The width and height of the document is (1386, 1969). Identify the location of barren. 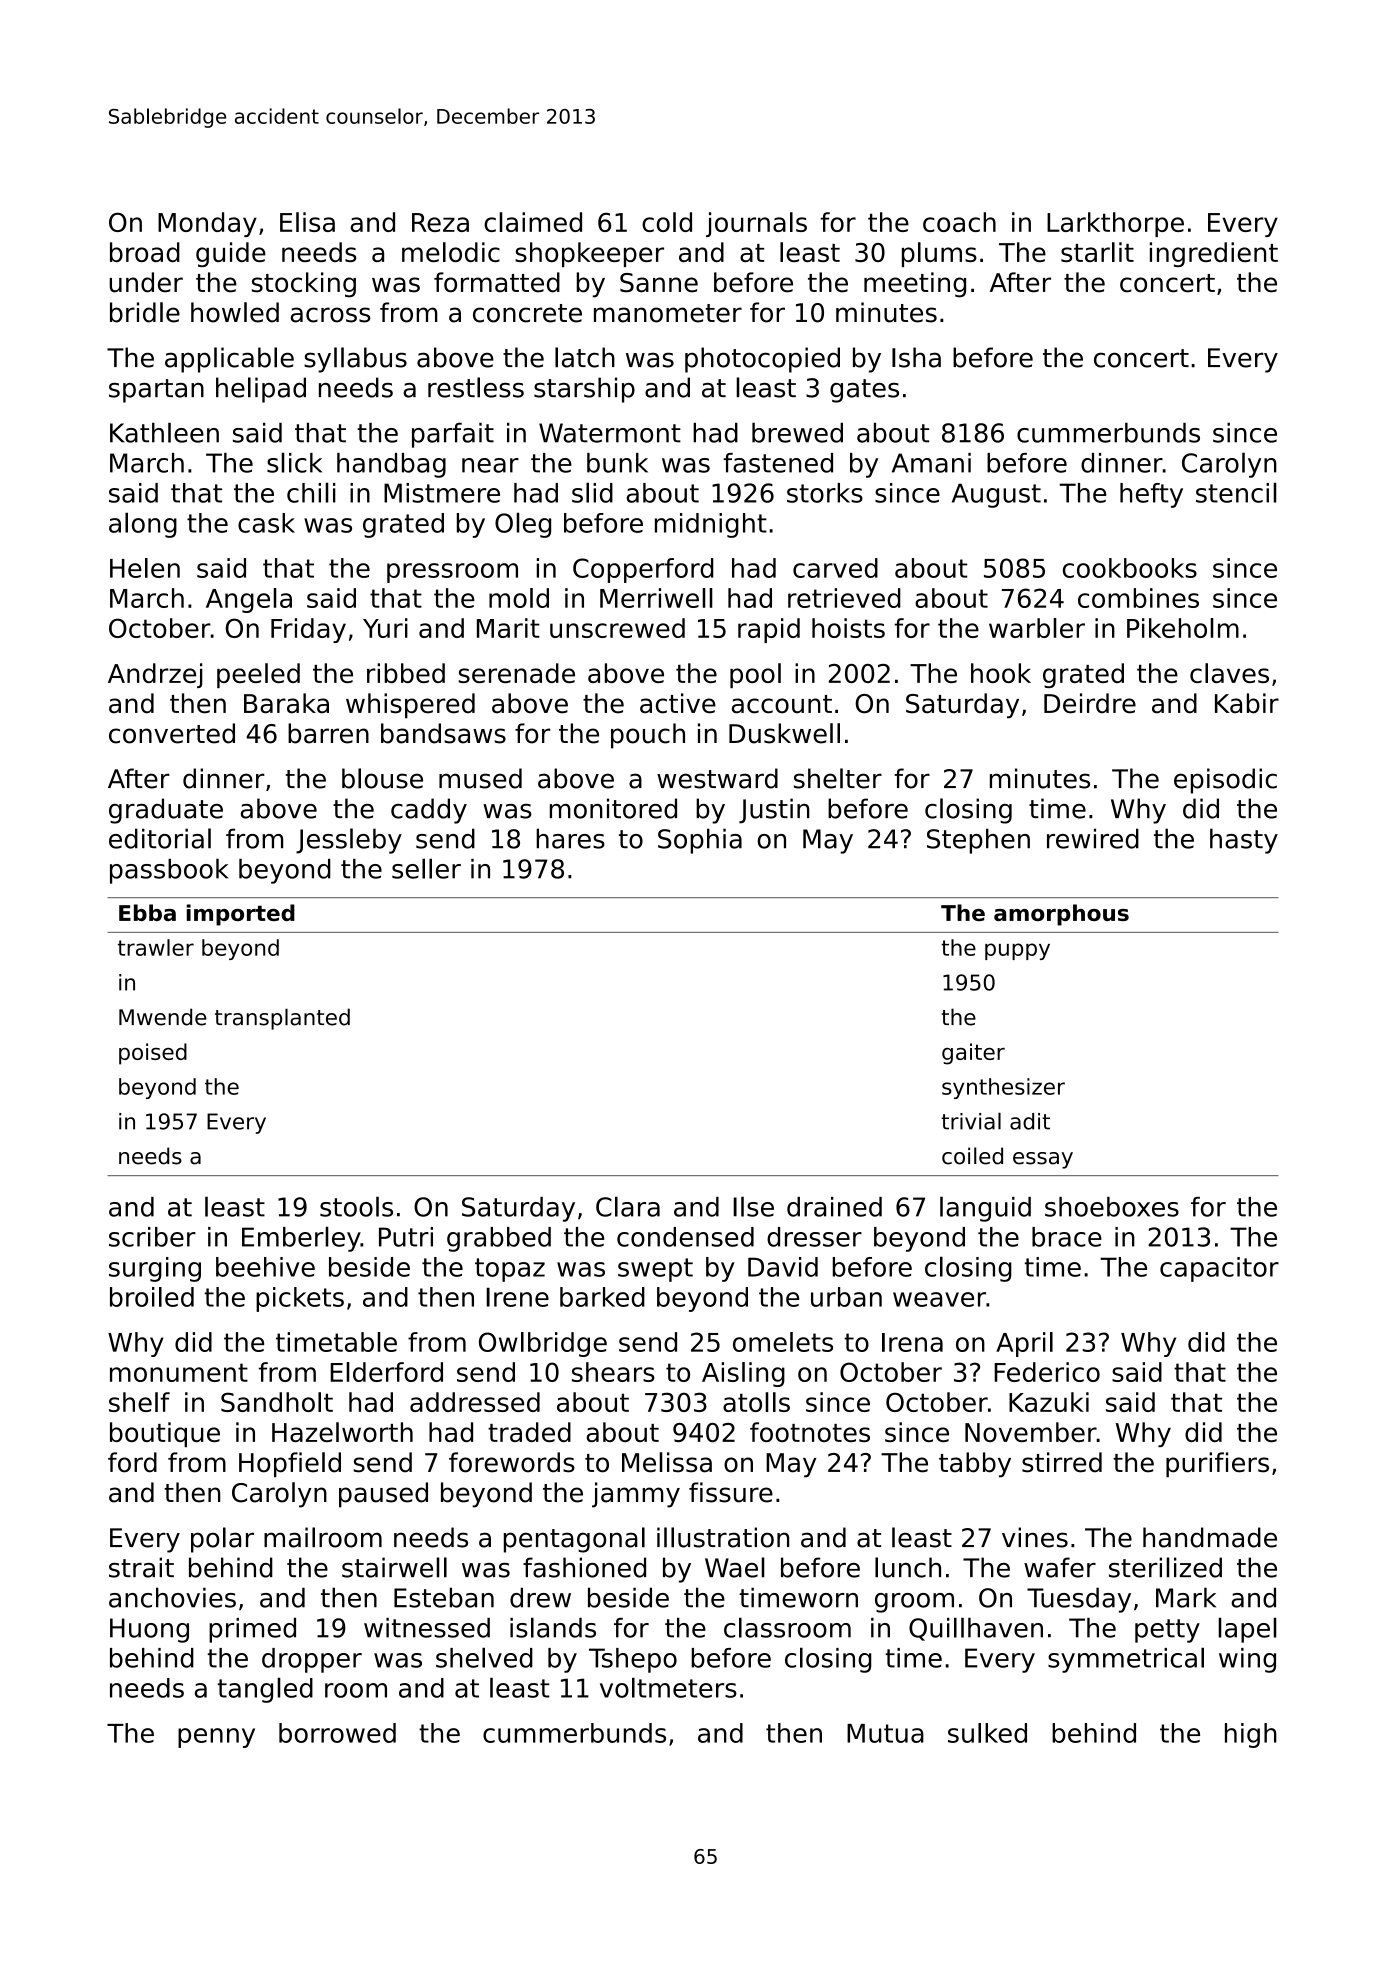
(328, 733).
